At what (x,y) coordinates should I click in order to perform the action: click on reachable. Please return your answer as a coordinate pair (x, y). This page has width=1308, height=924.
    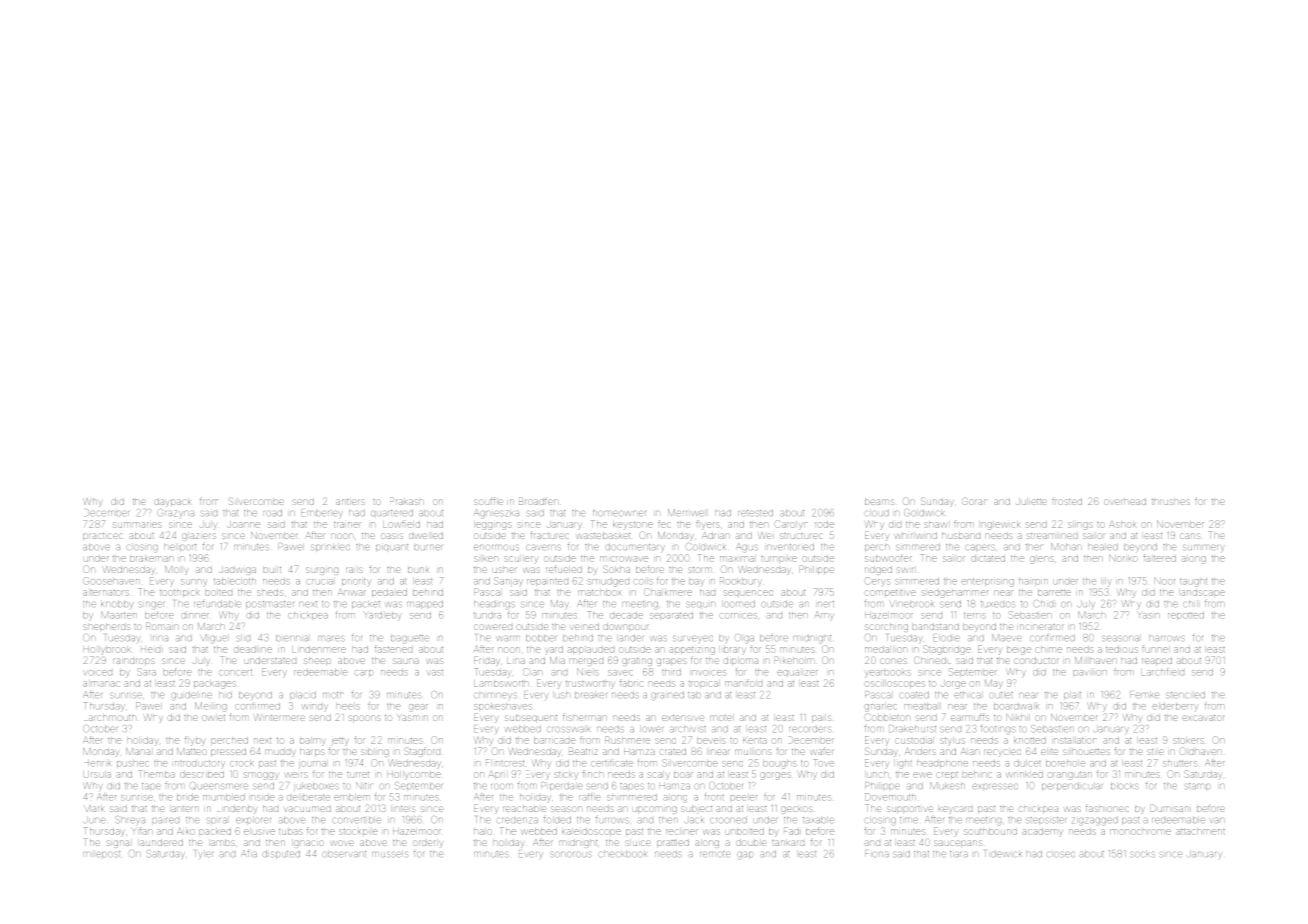
    Looking at the image, I should click on (524, 809).
